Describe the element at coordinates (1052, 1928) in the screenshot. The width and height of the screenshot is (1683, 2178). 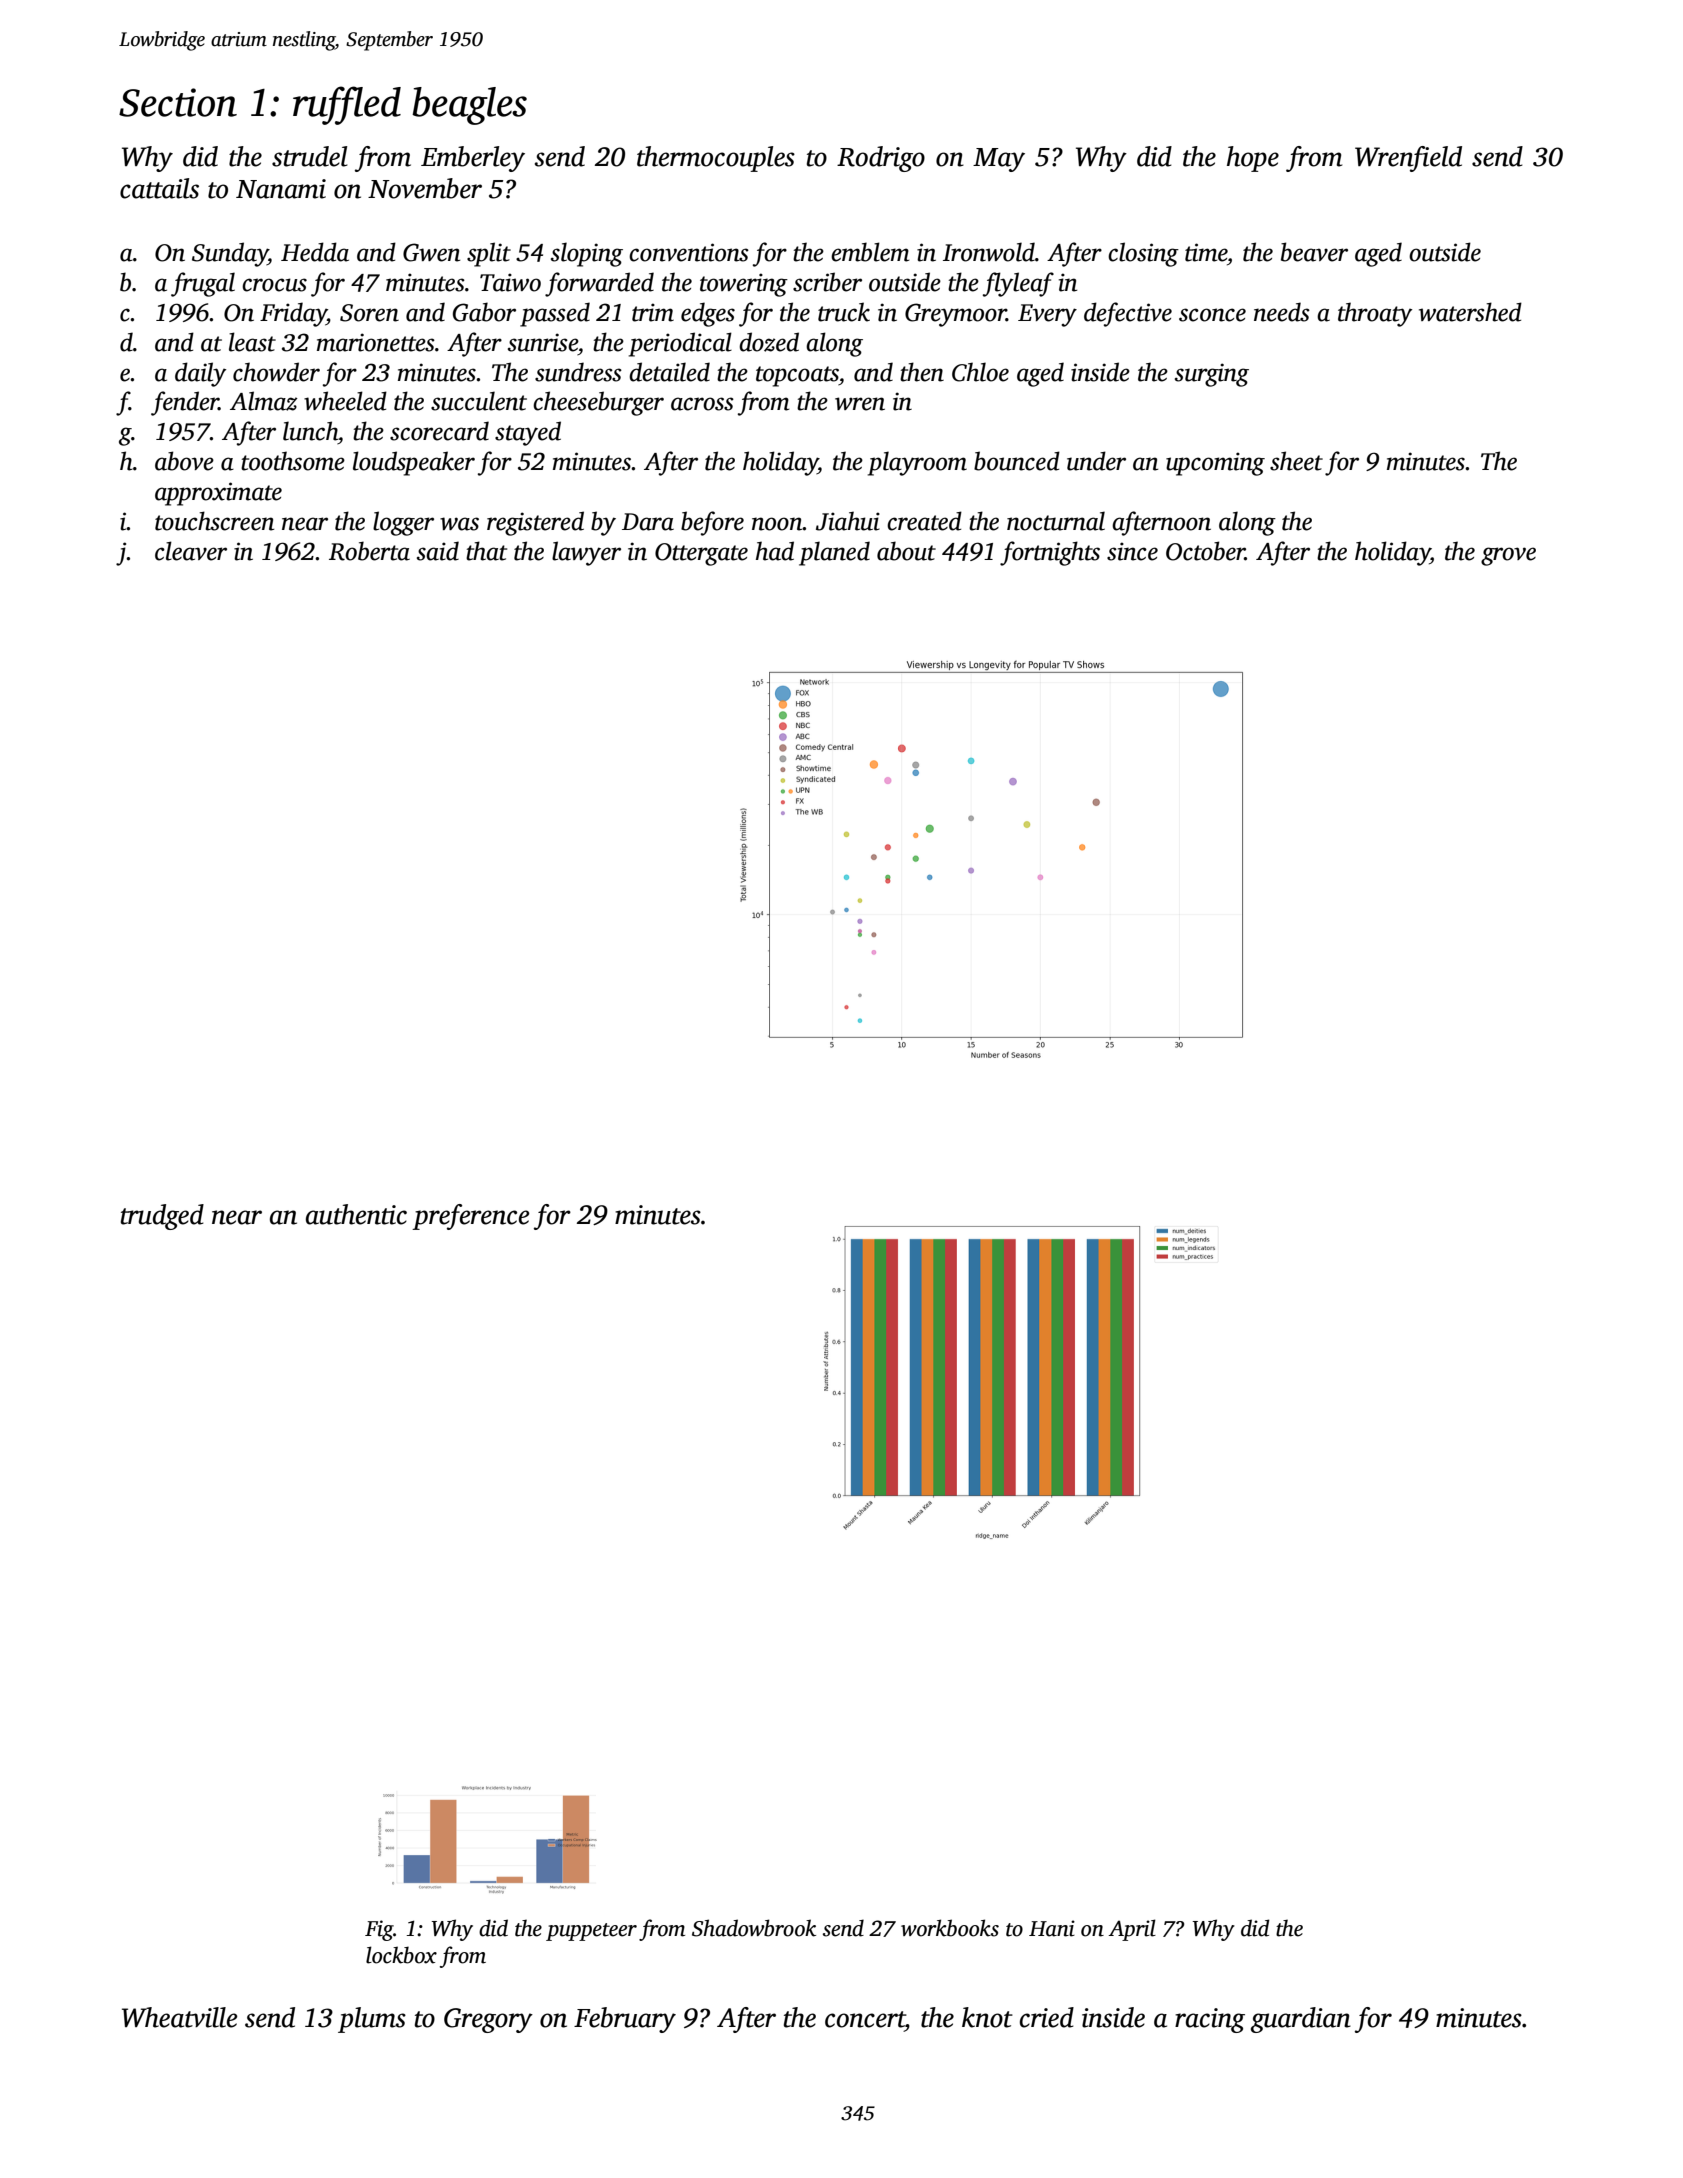
I see `Hani` at that location.
